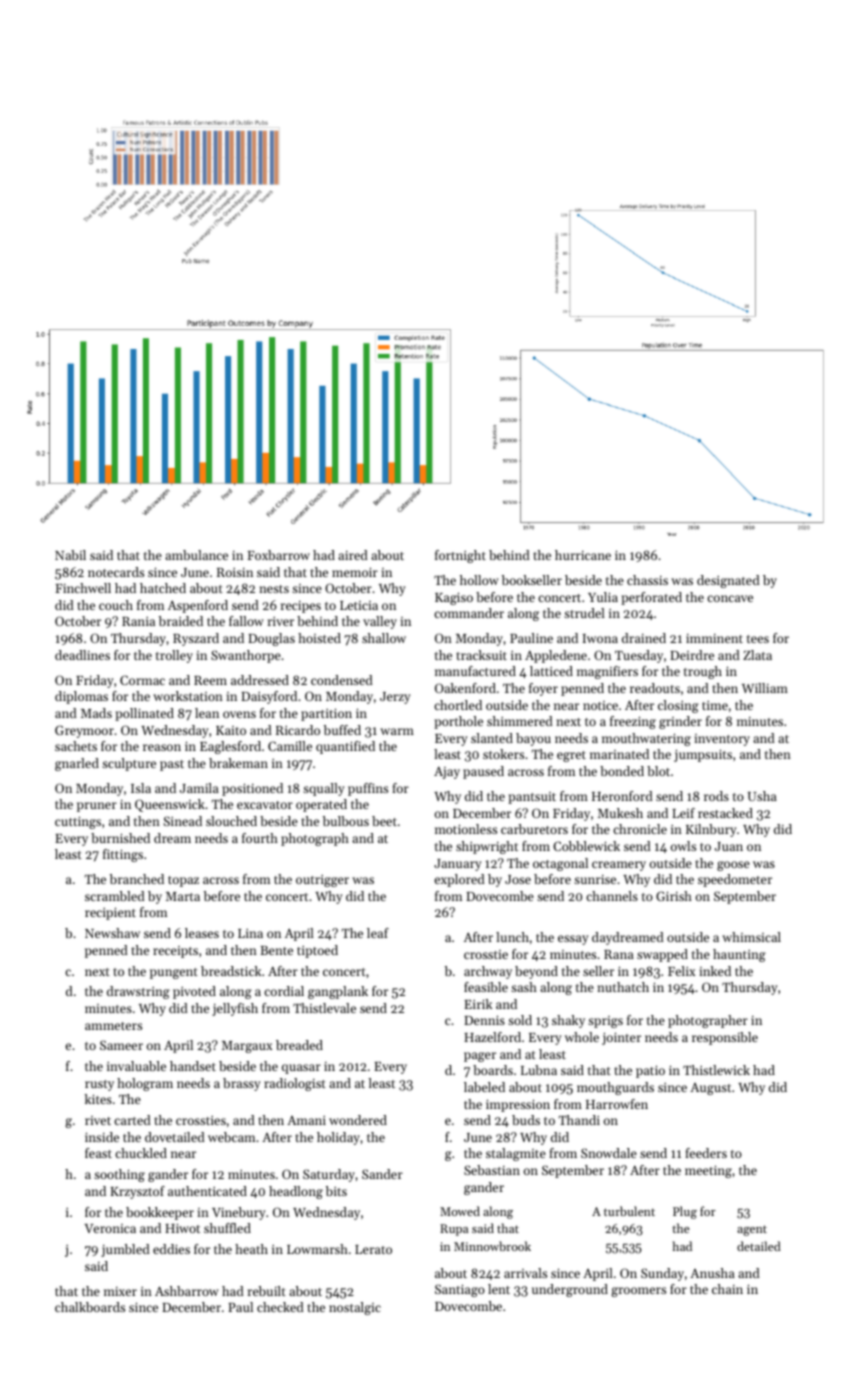  I want to click on responsible, so click(725, 1038).
